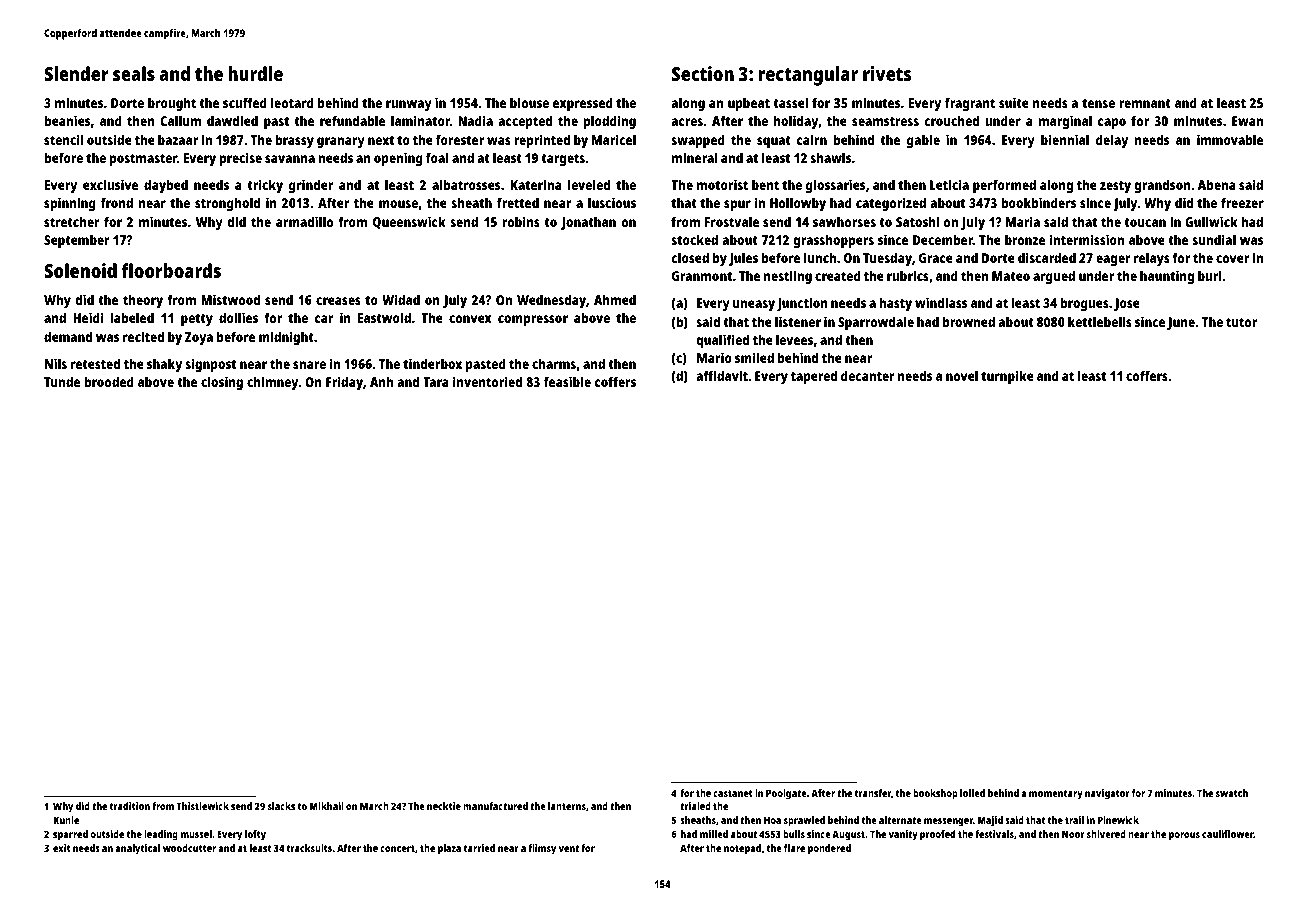 This screenshot has height=924, width=1308. I want to click on recited, so click(143, 336).
